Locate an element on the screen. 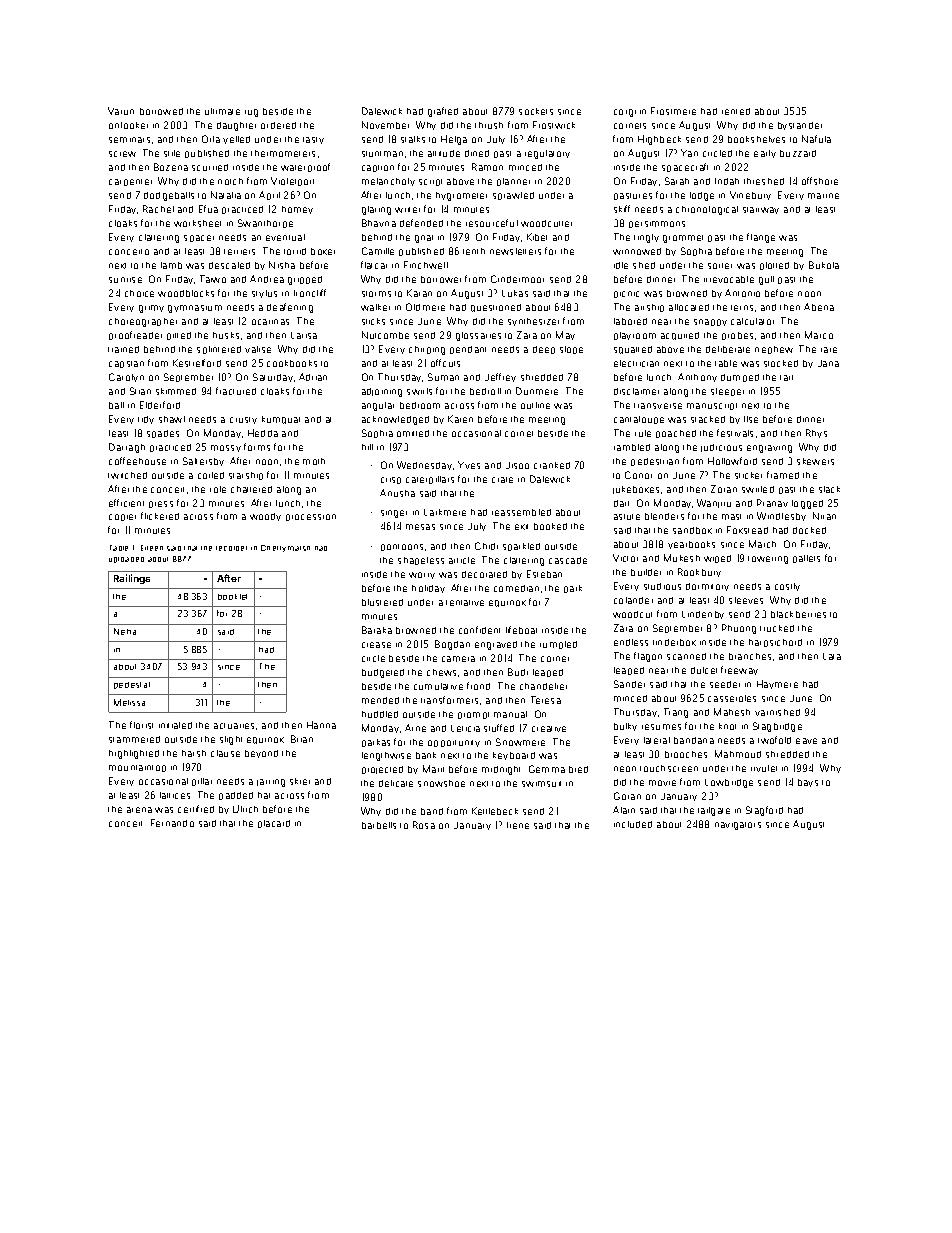 Image resolution: width=952 pixels, height=1233 pixels. stuntman is located at coordinates (382, 154).
